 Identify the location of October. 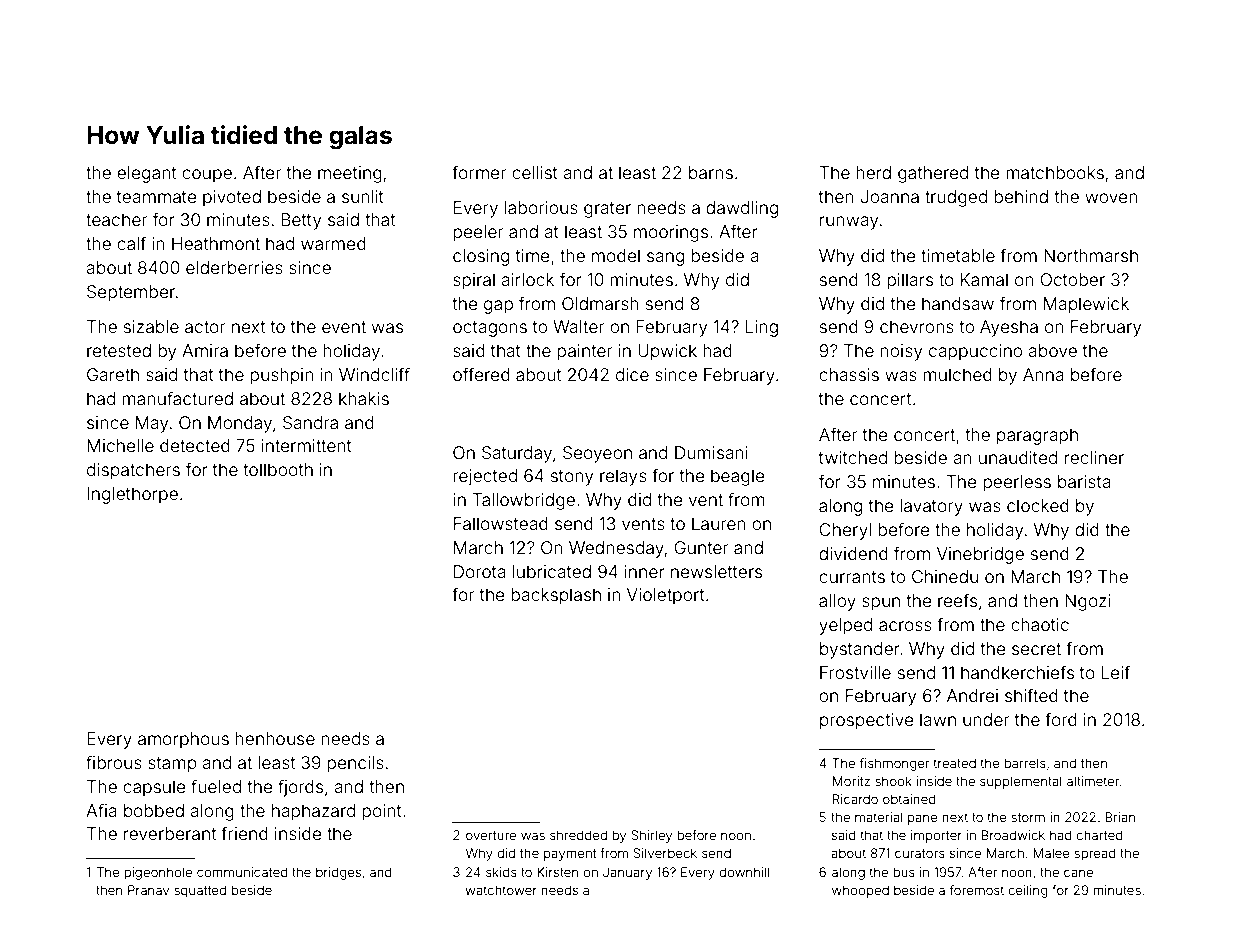
(1072, 279).
